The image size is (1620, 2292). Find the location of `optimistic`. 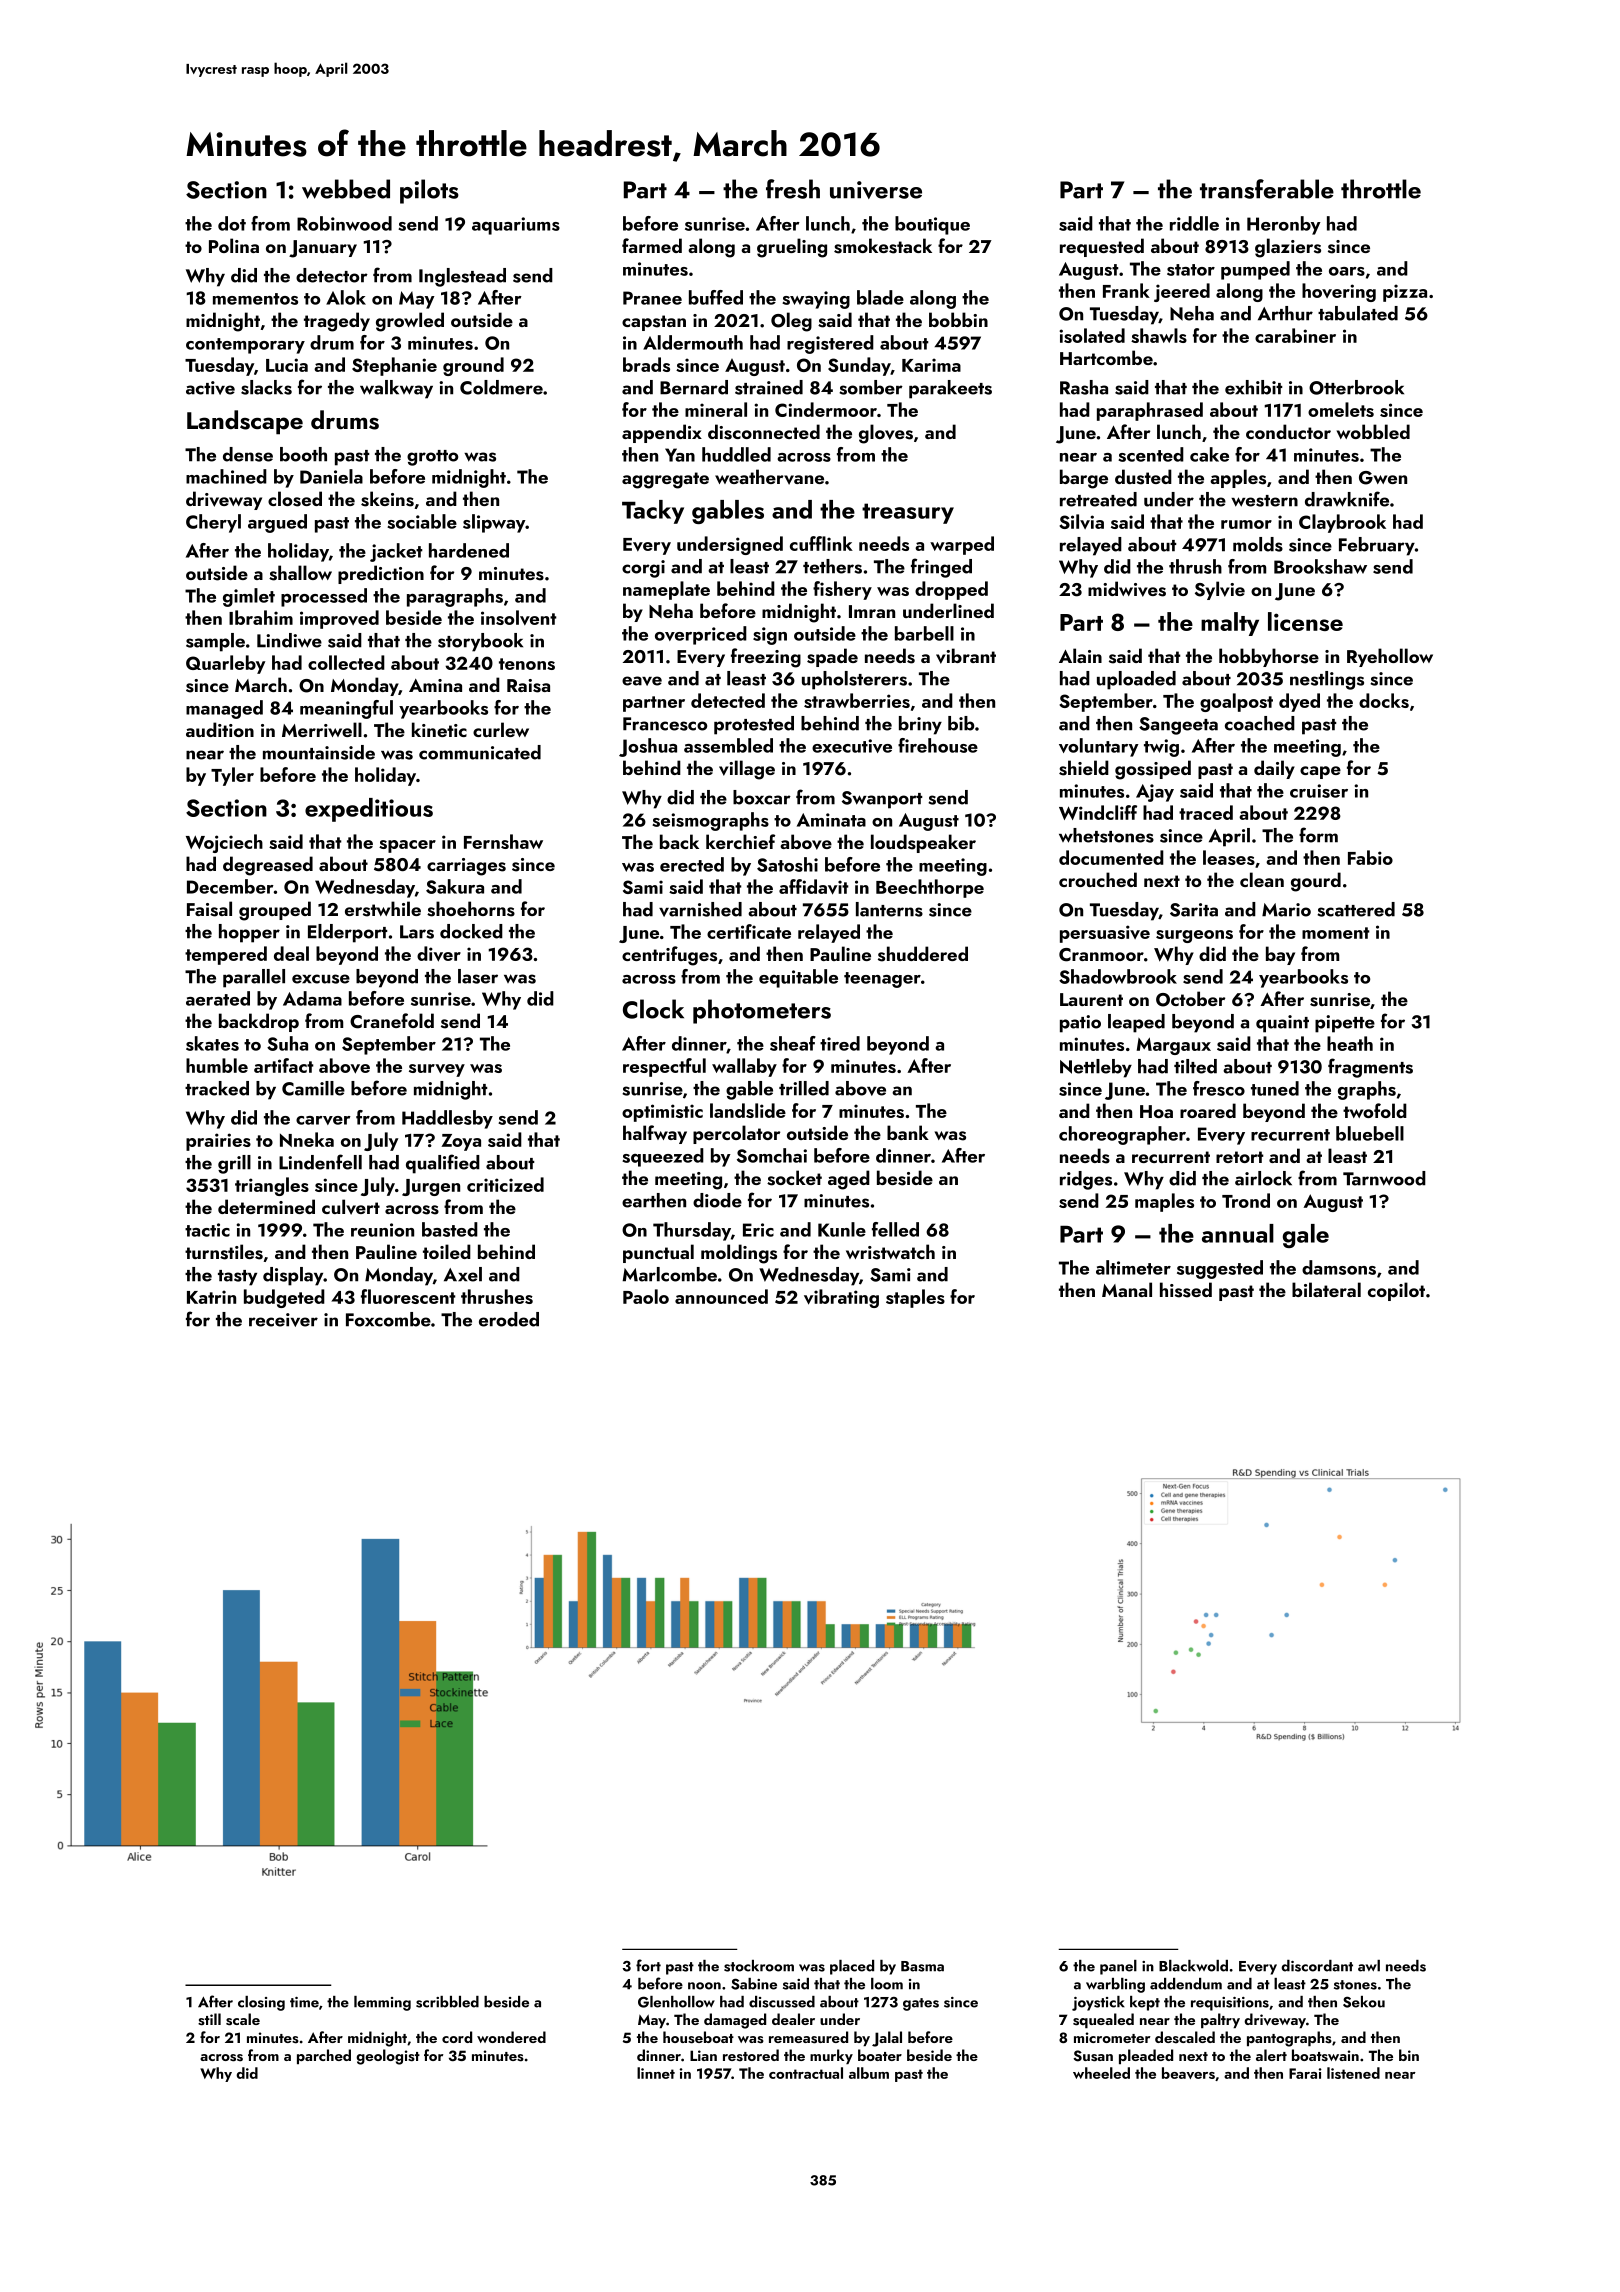

optimistic is located at coordinates (662, 1113).
